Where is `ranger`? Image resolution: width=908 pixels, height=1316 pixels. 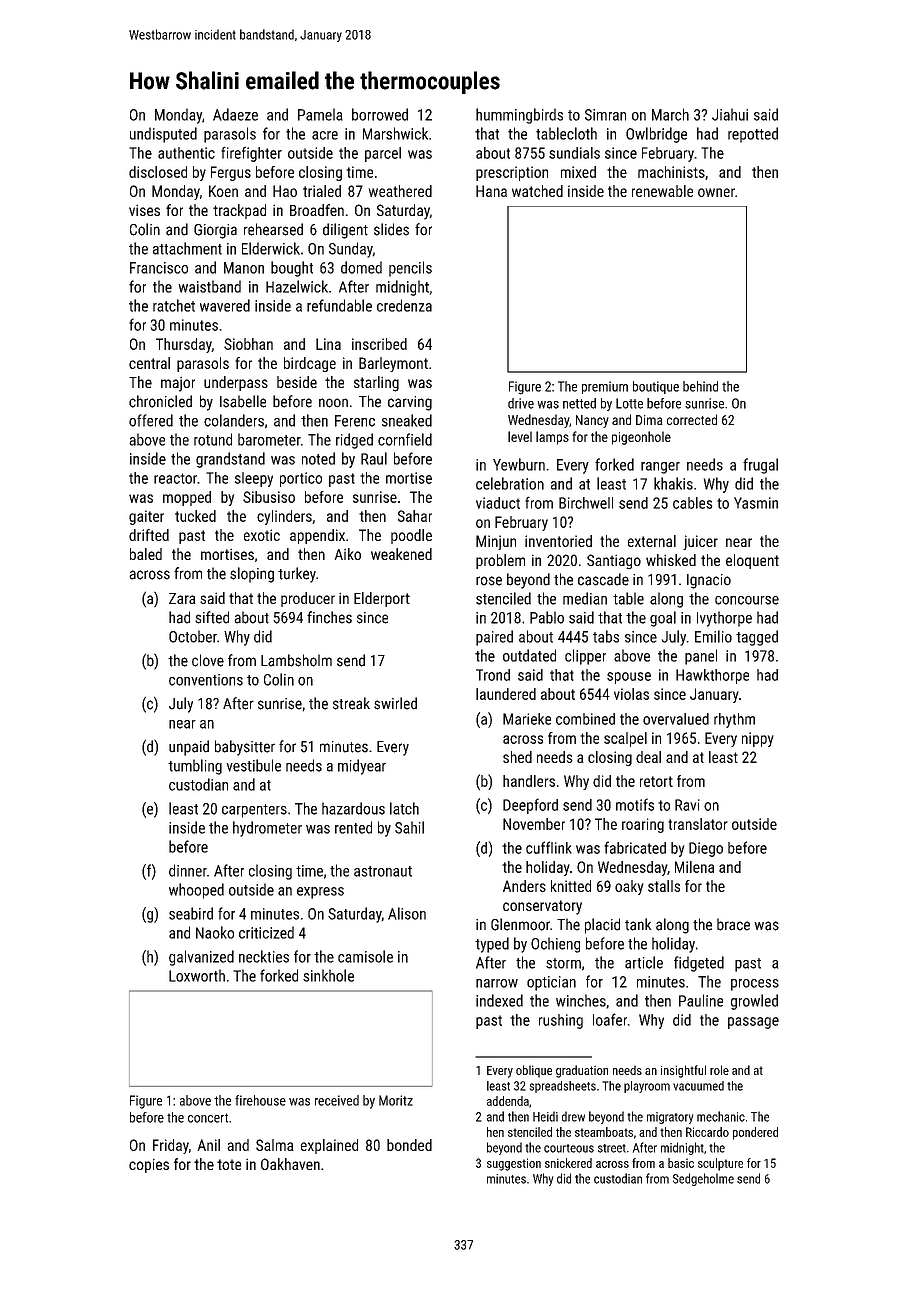
ranger is located at coordinates (660, 468).
